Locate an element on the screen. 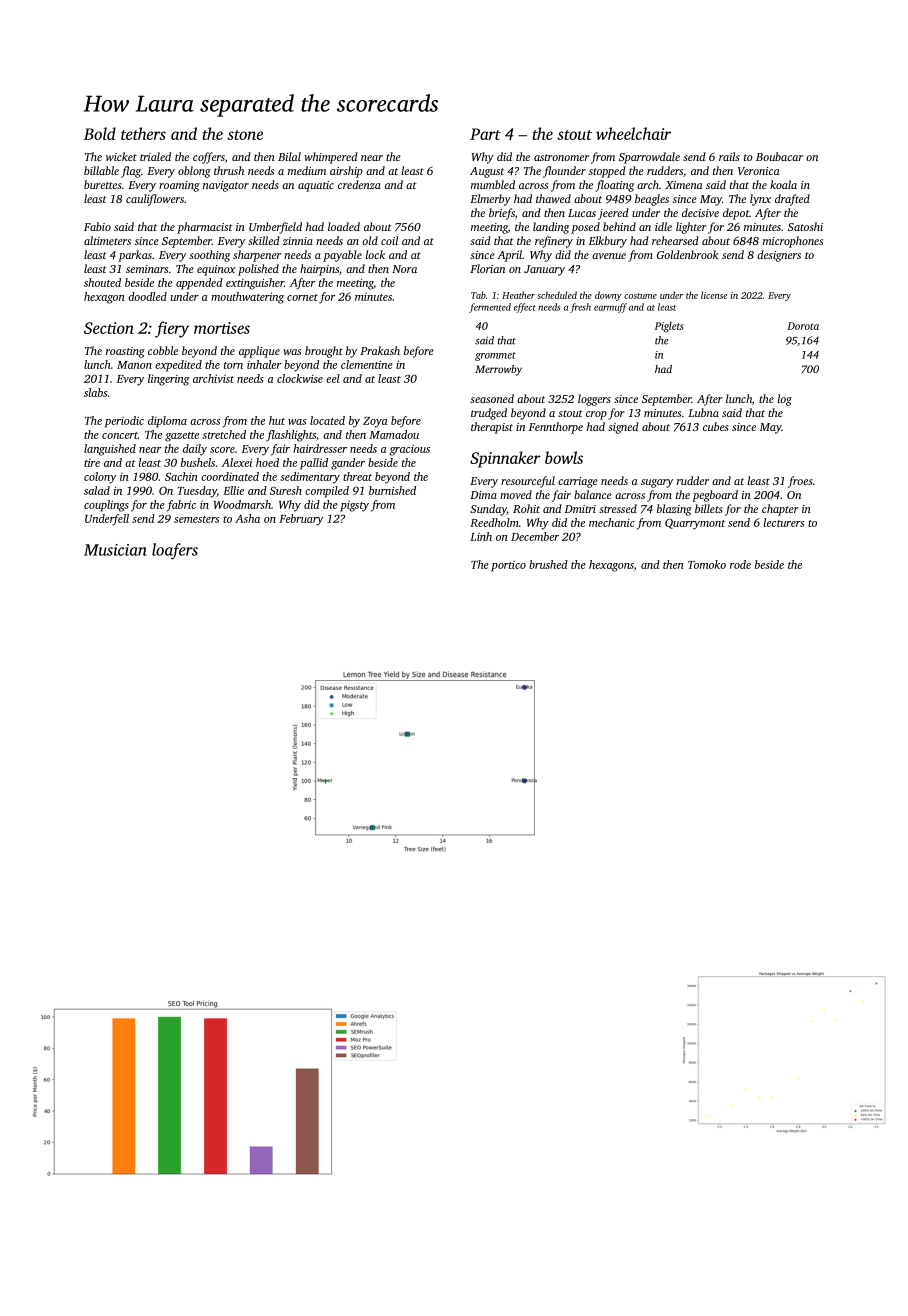  Satoshi is located at coordinates (805, 226).
